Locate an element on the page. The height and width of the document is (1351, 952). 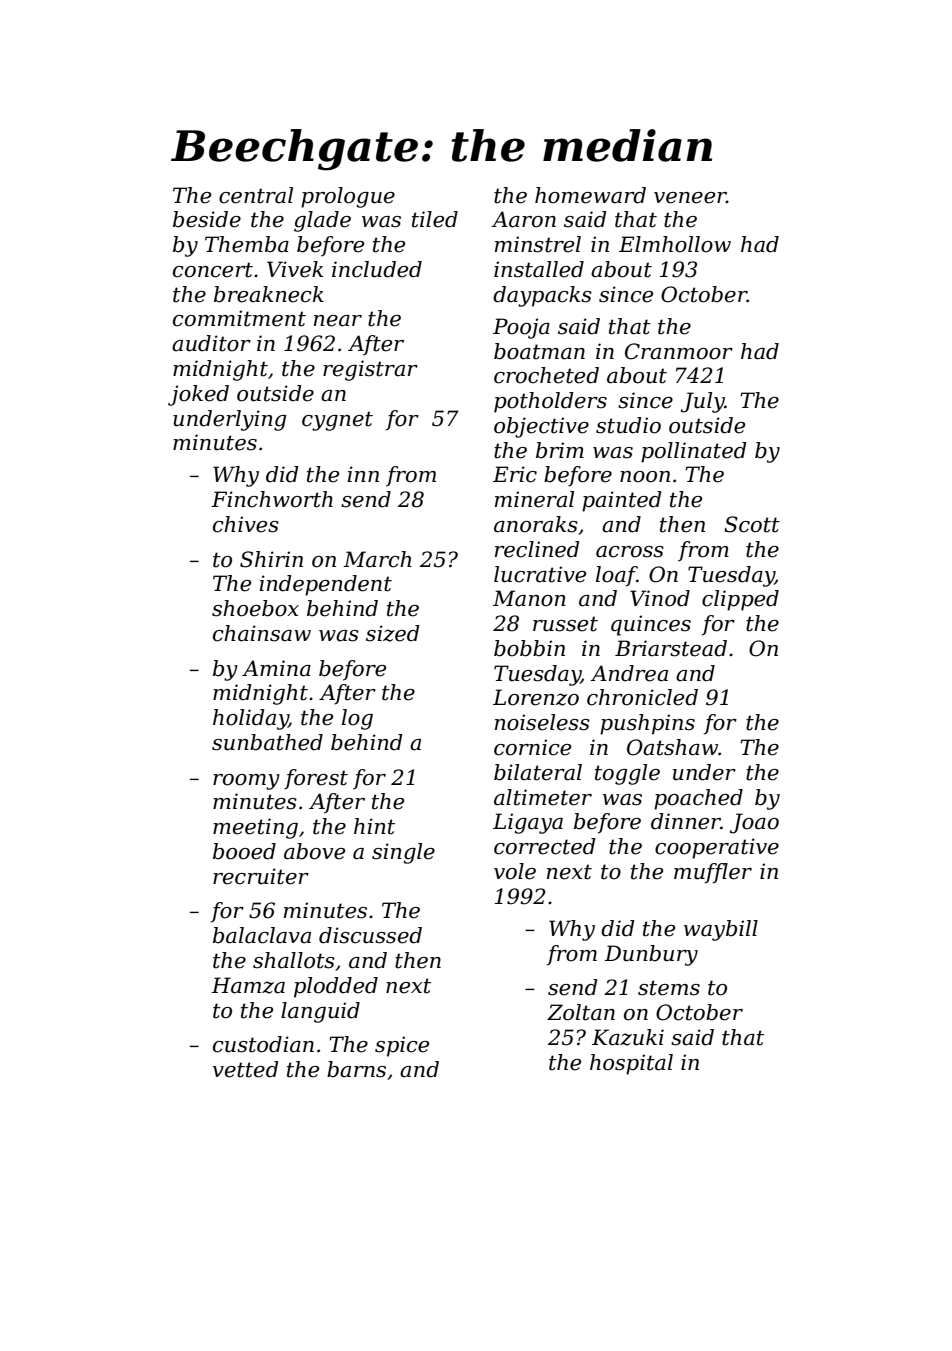
crocheted is located at coordinates (546, 375).
